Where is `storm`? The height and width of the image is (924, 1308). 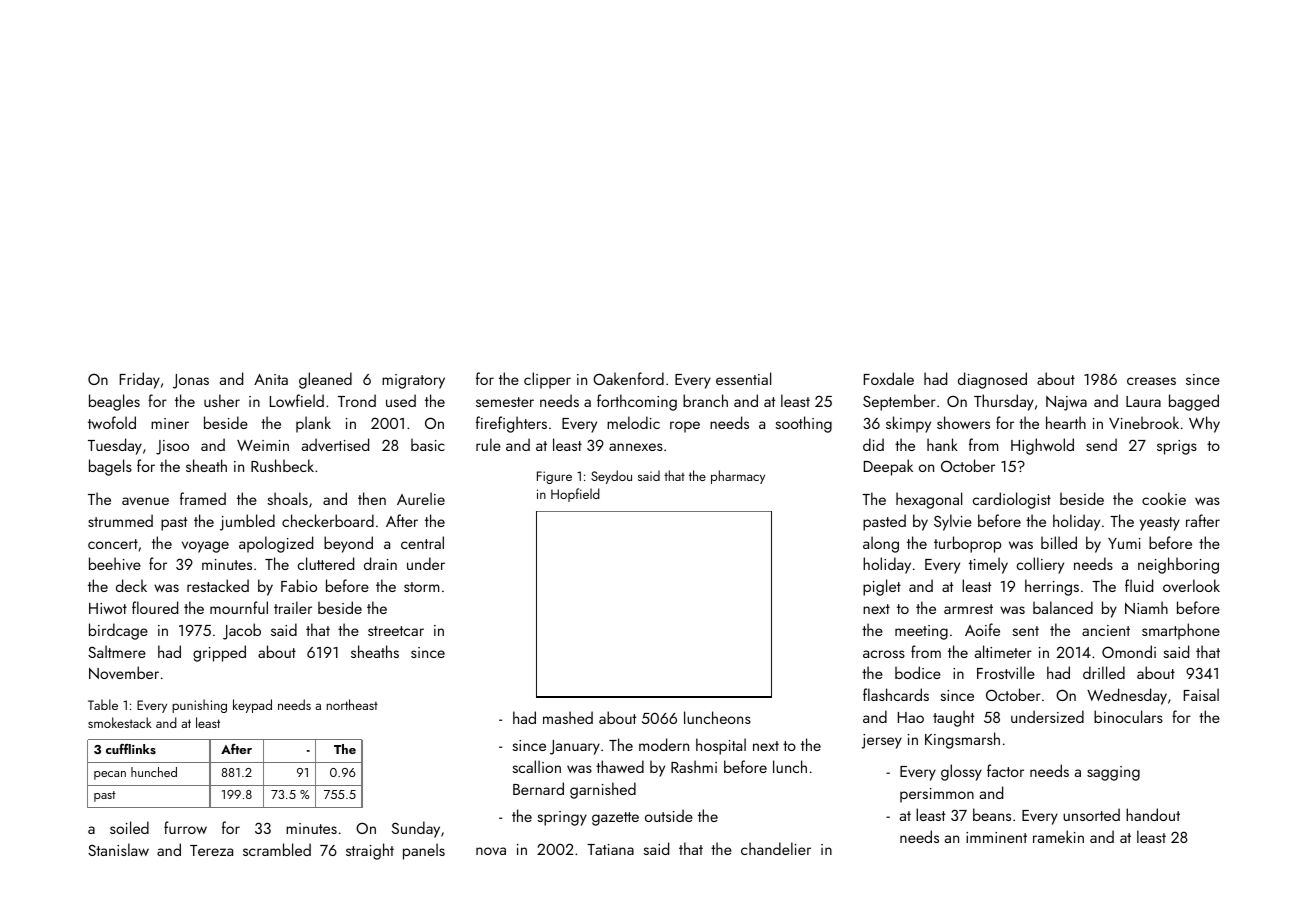 storm is located at coordinates (421, 587).
